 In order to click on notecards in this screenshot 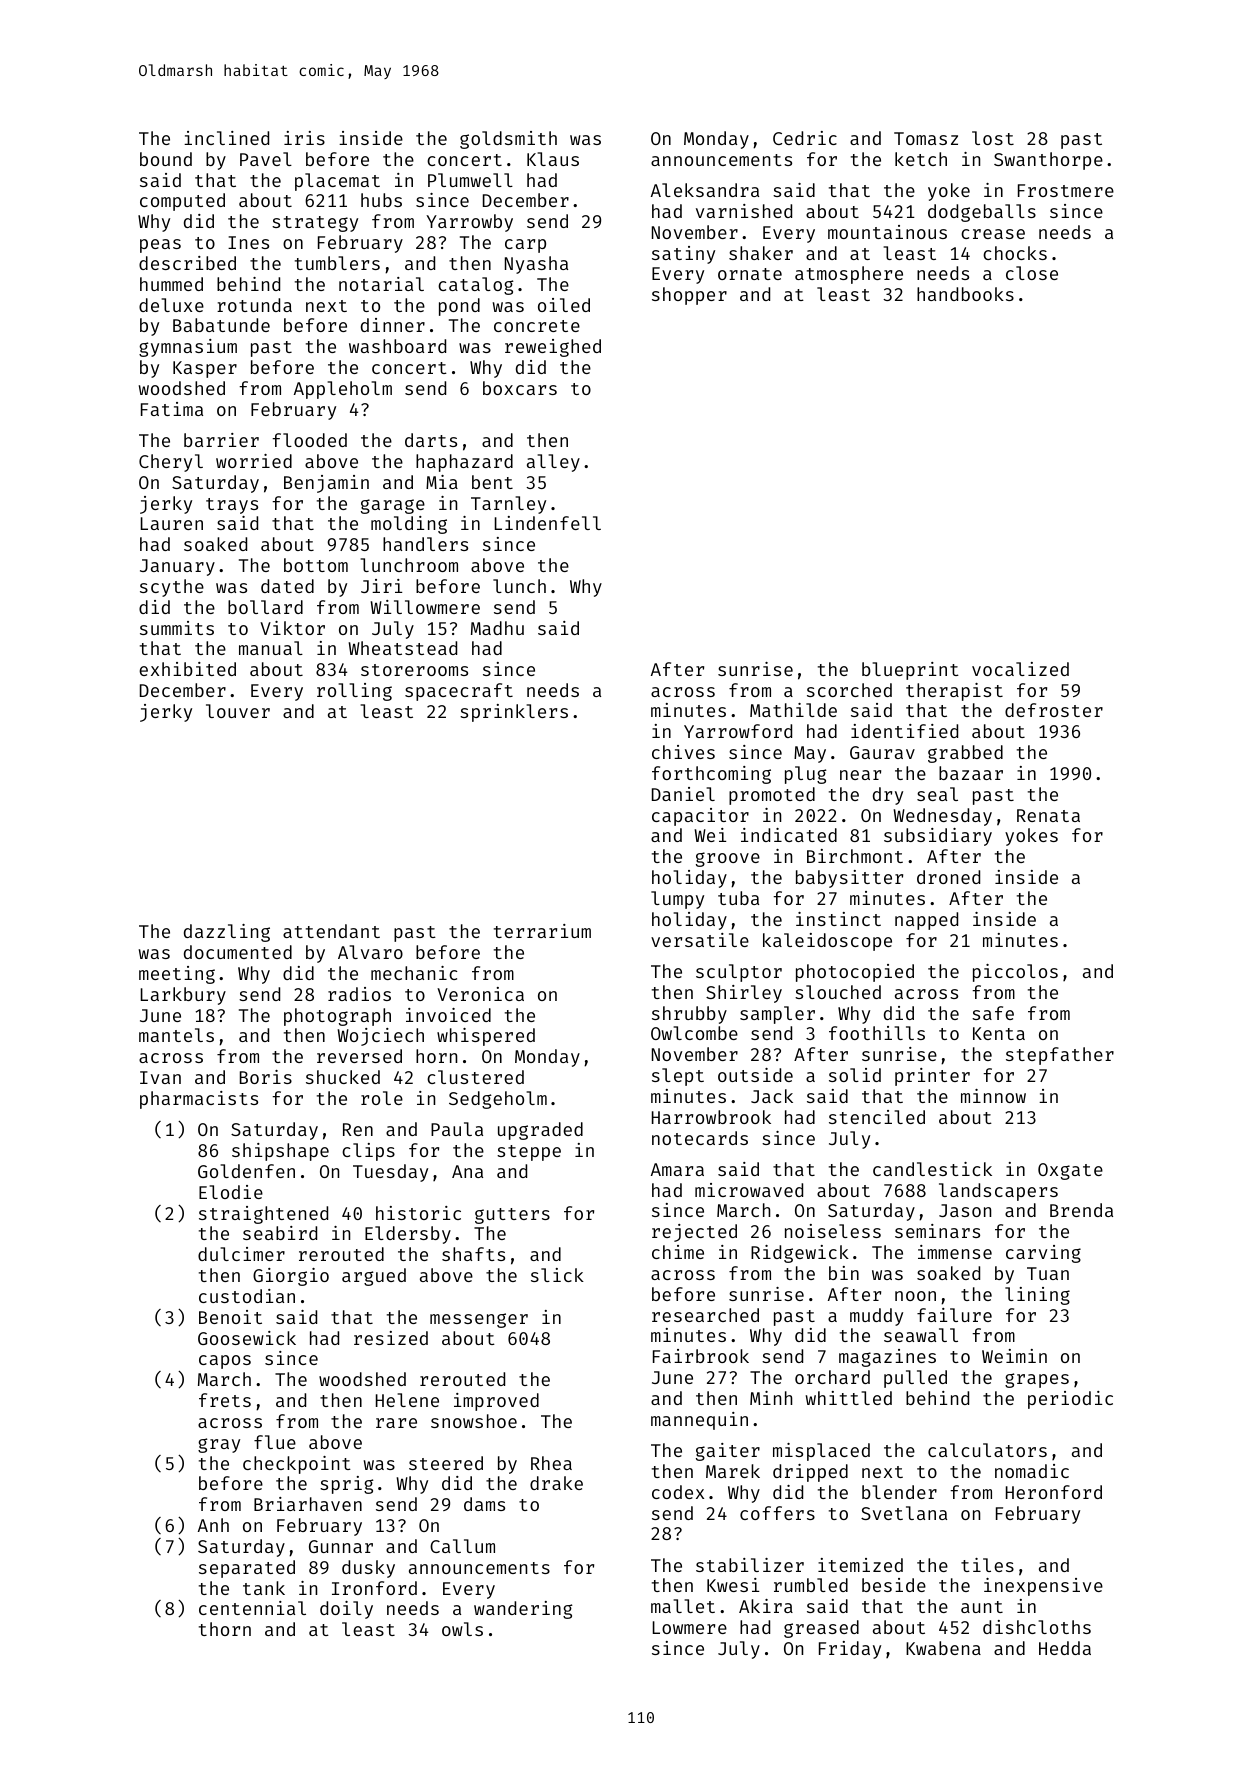, I will do `click(700, 1138)`.
